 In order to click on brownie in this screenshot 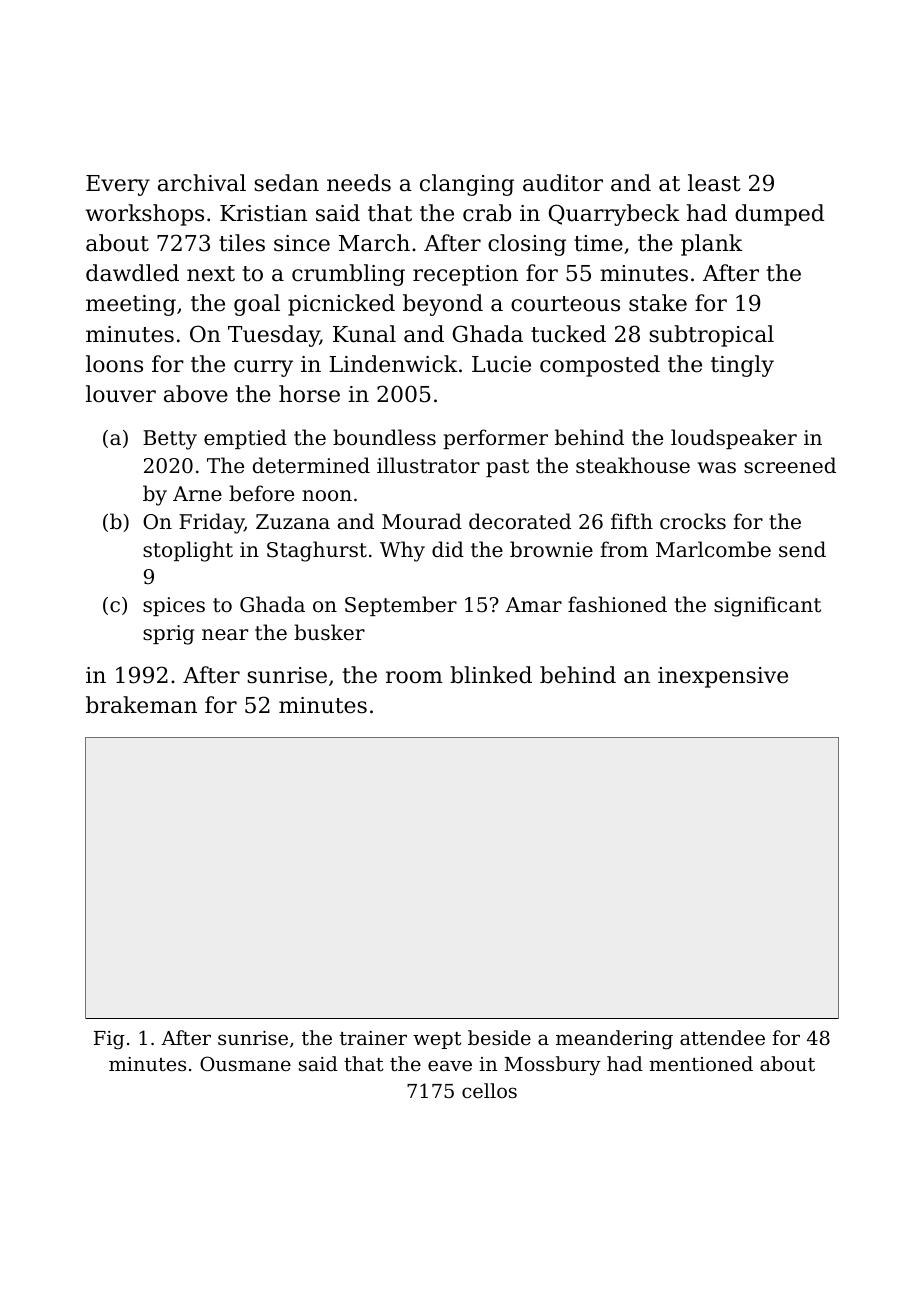, I will do `click(551, 549)`.
